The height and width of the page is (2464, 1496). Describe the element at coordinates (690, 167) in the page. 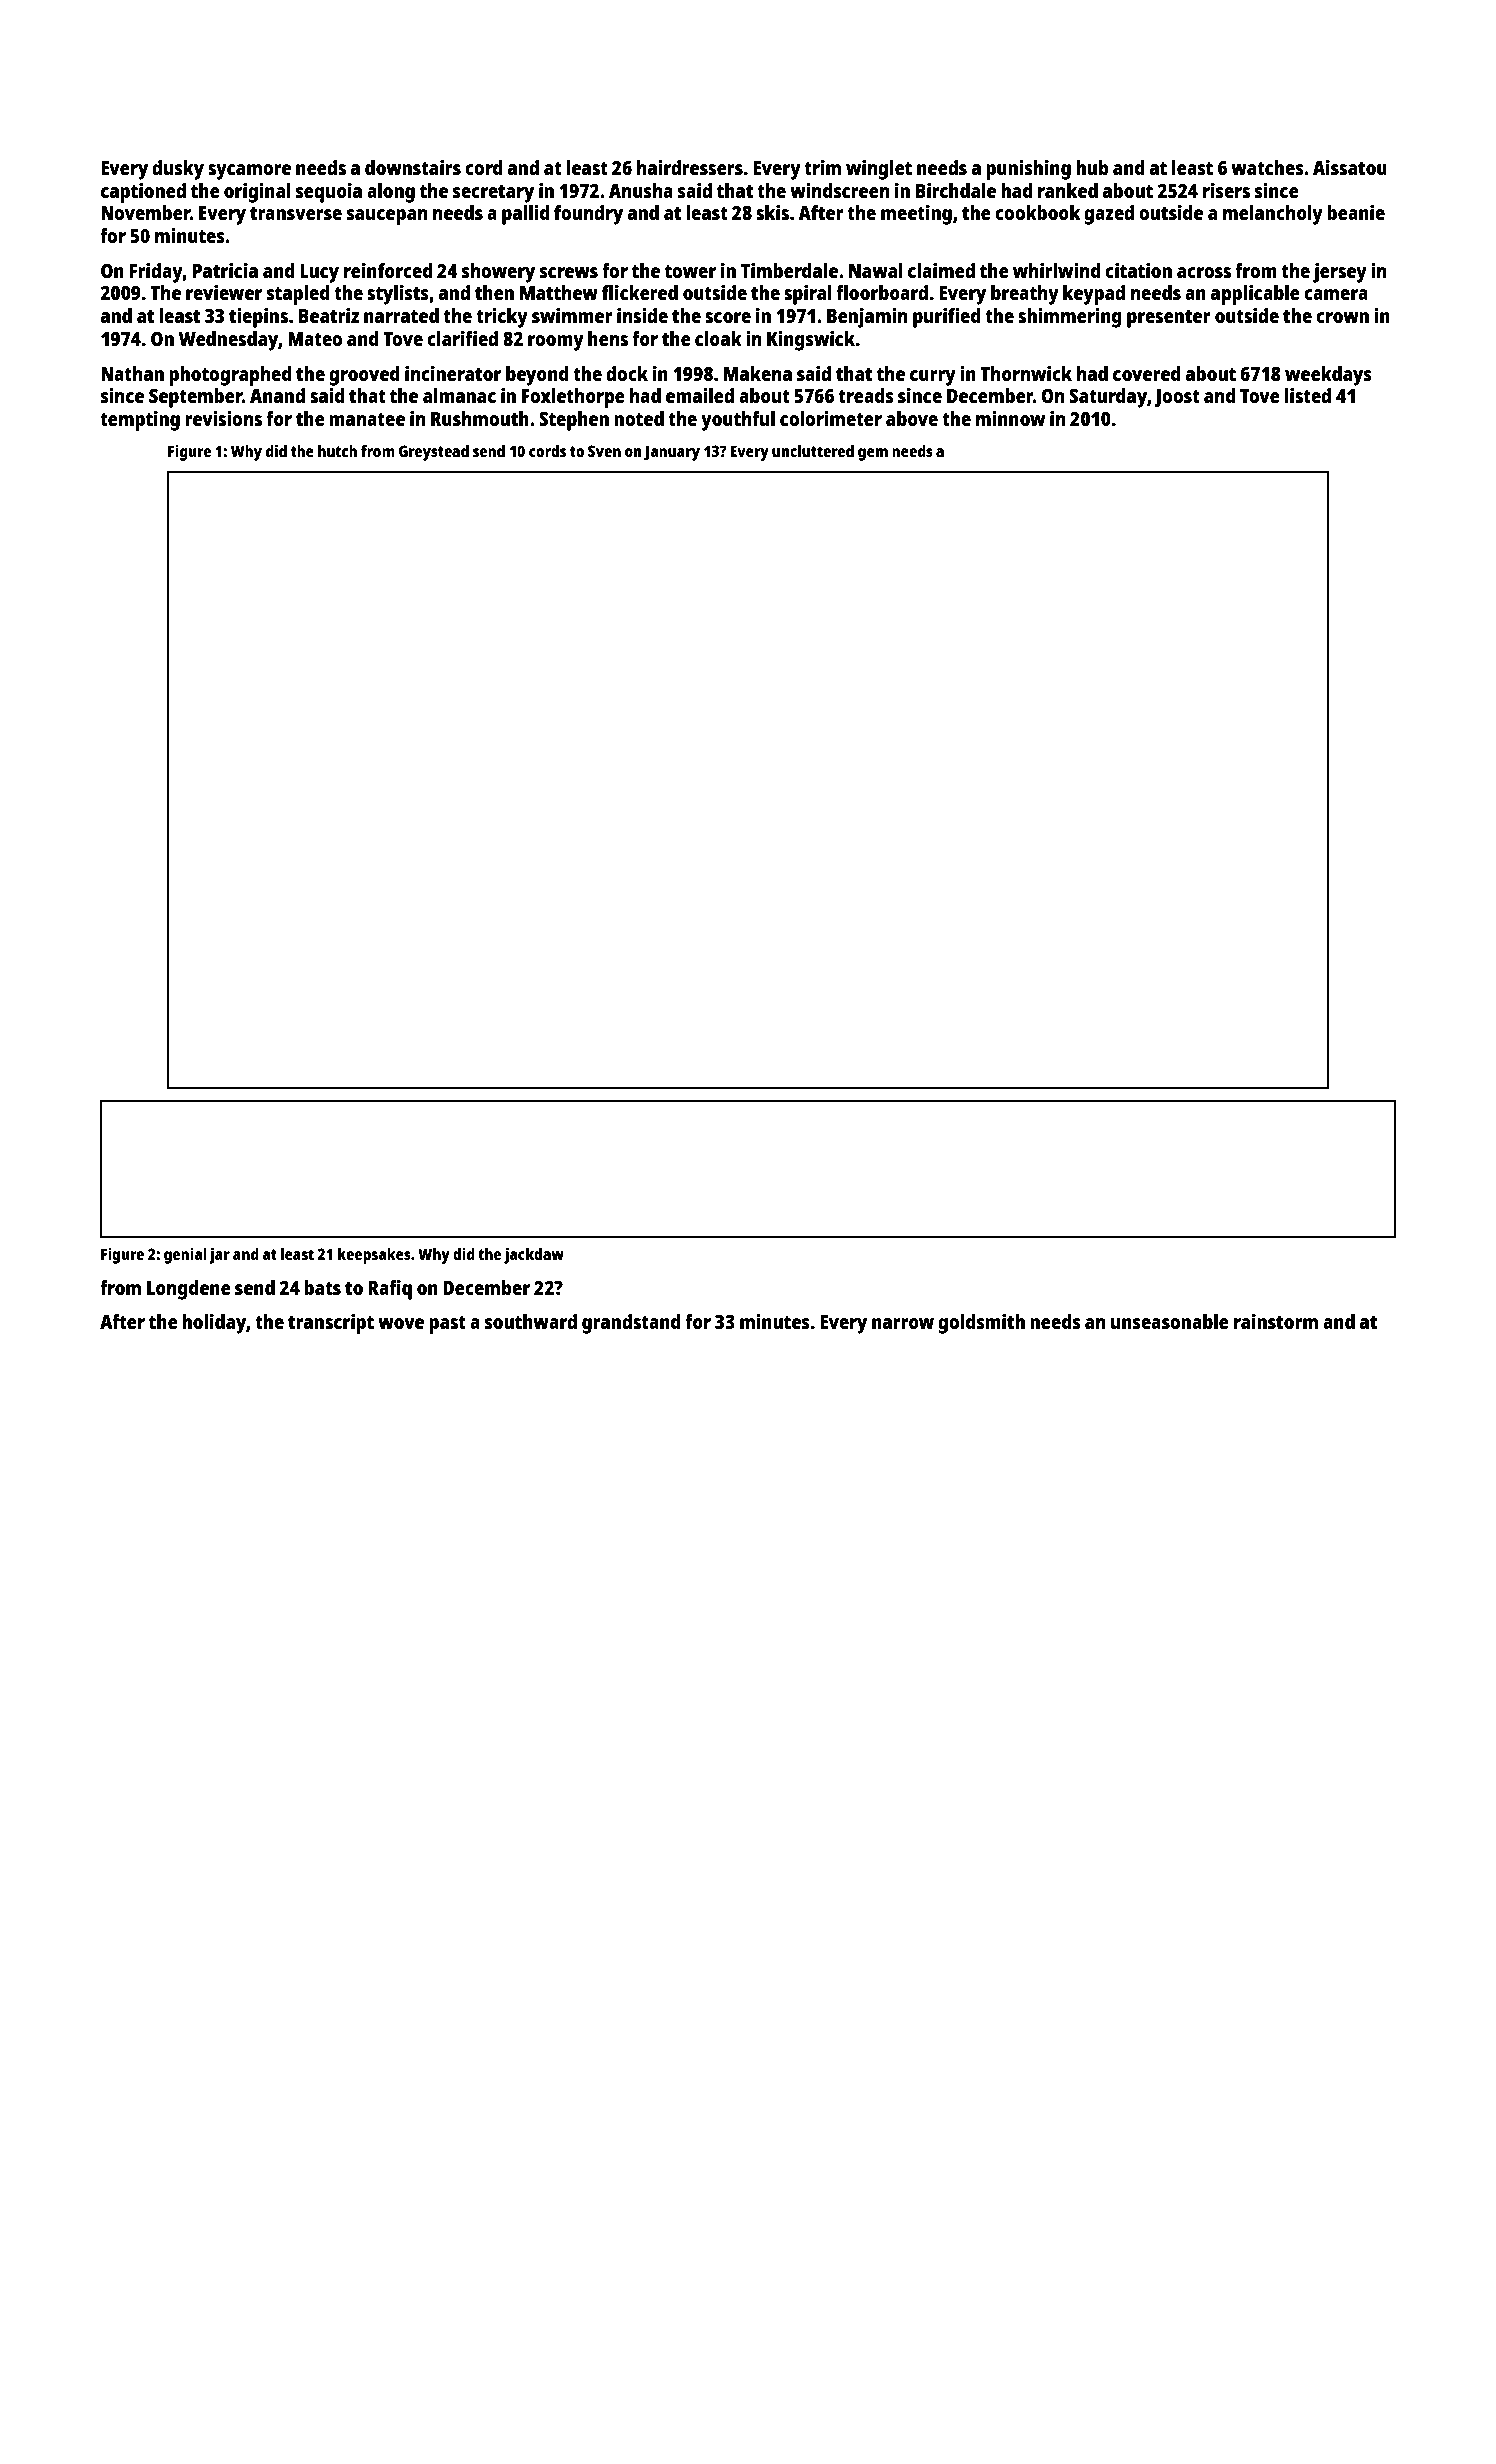

I see `hairdressers` at that location.
